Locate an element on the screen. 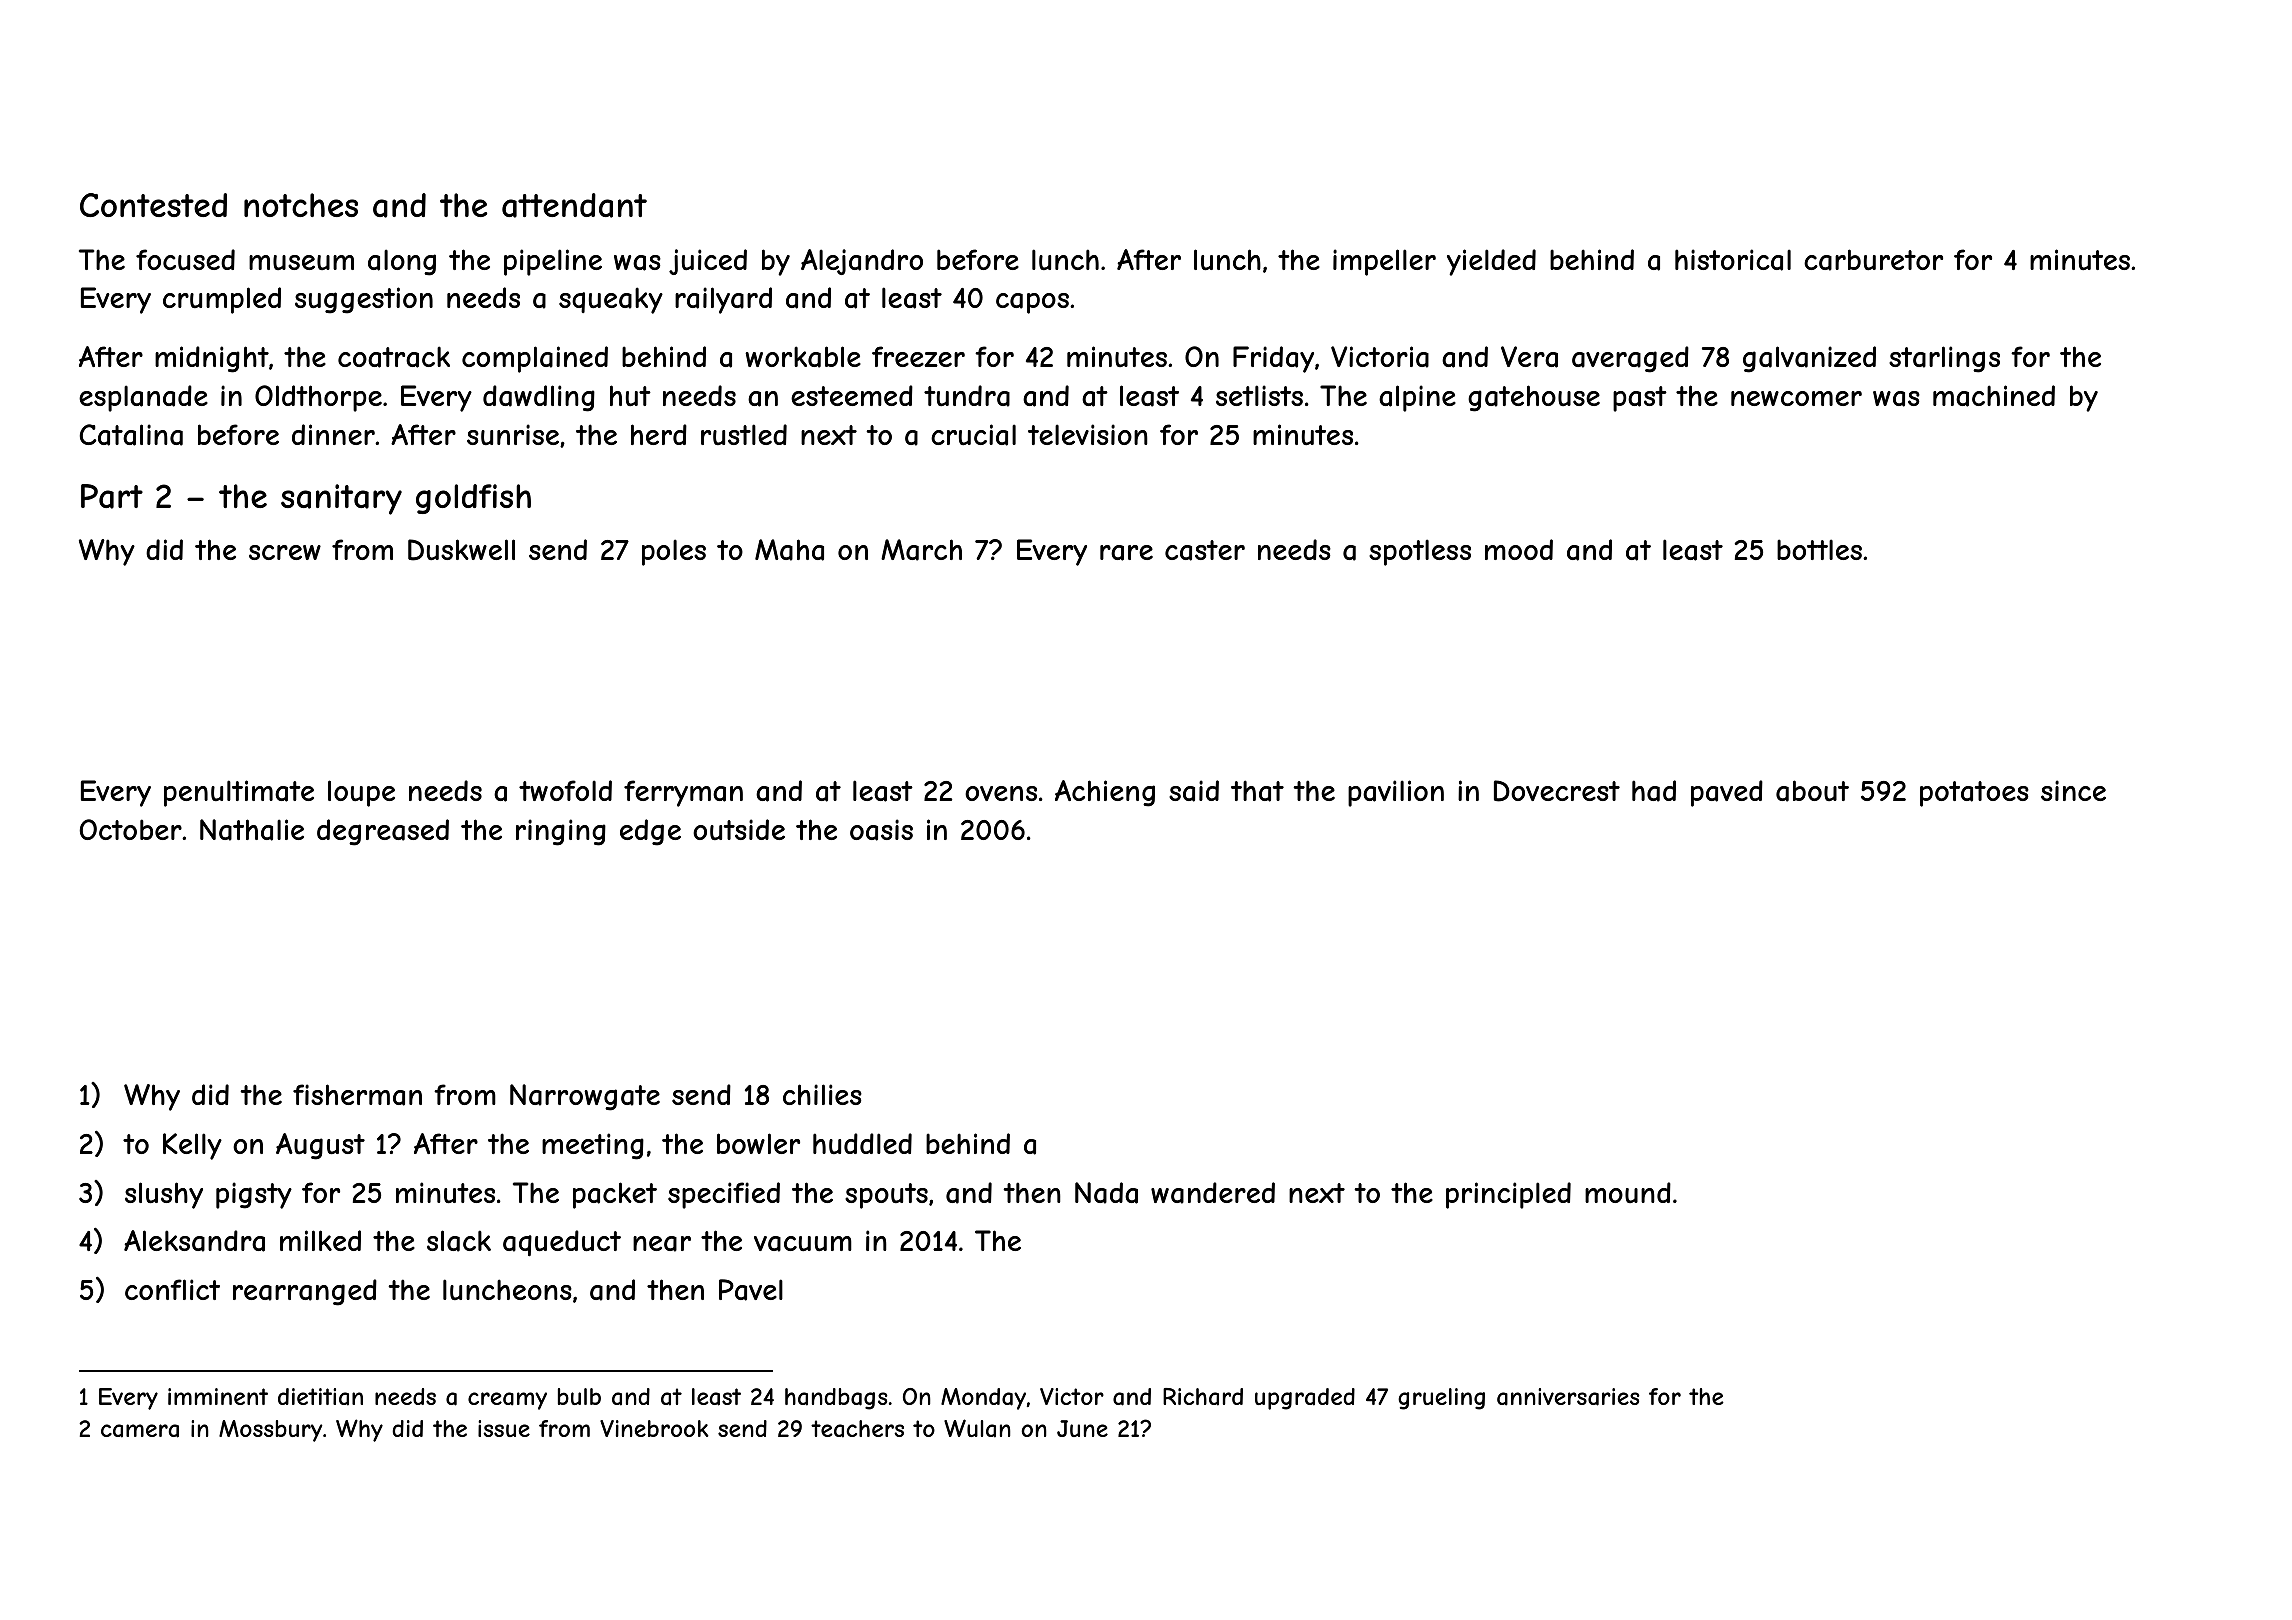  along is located at coordinates (402, 262).
